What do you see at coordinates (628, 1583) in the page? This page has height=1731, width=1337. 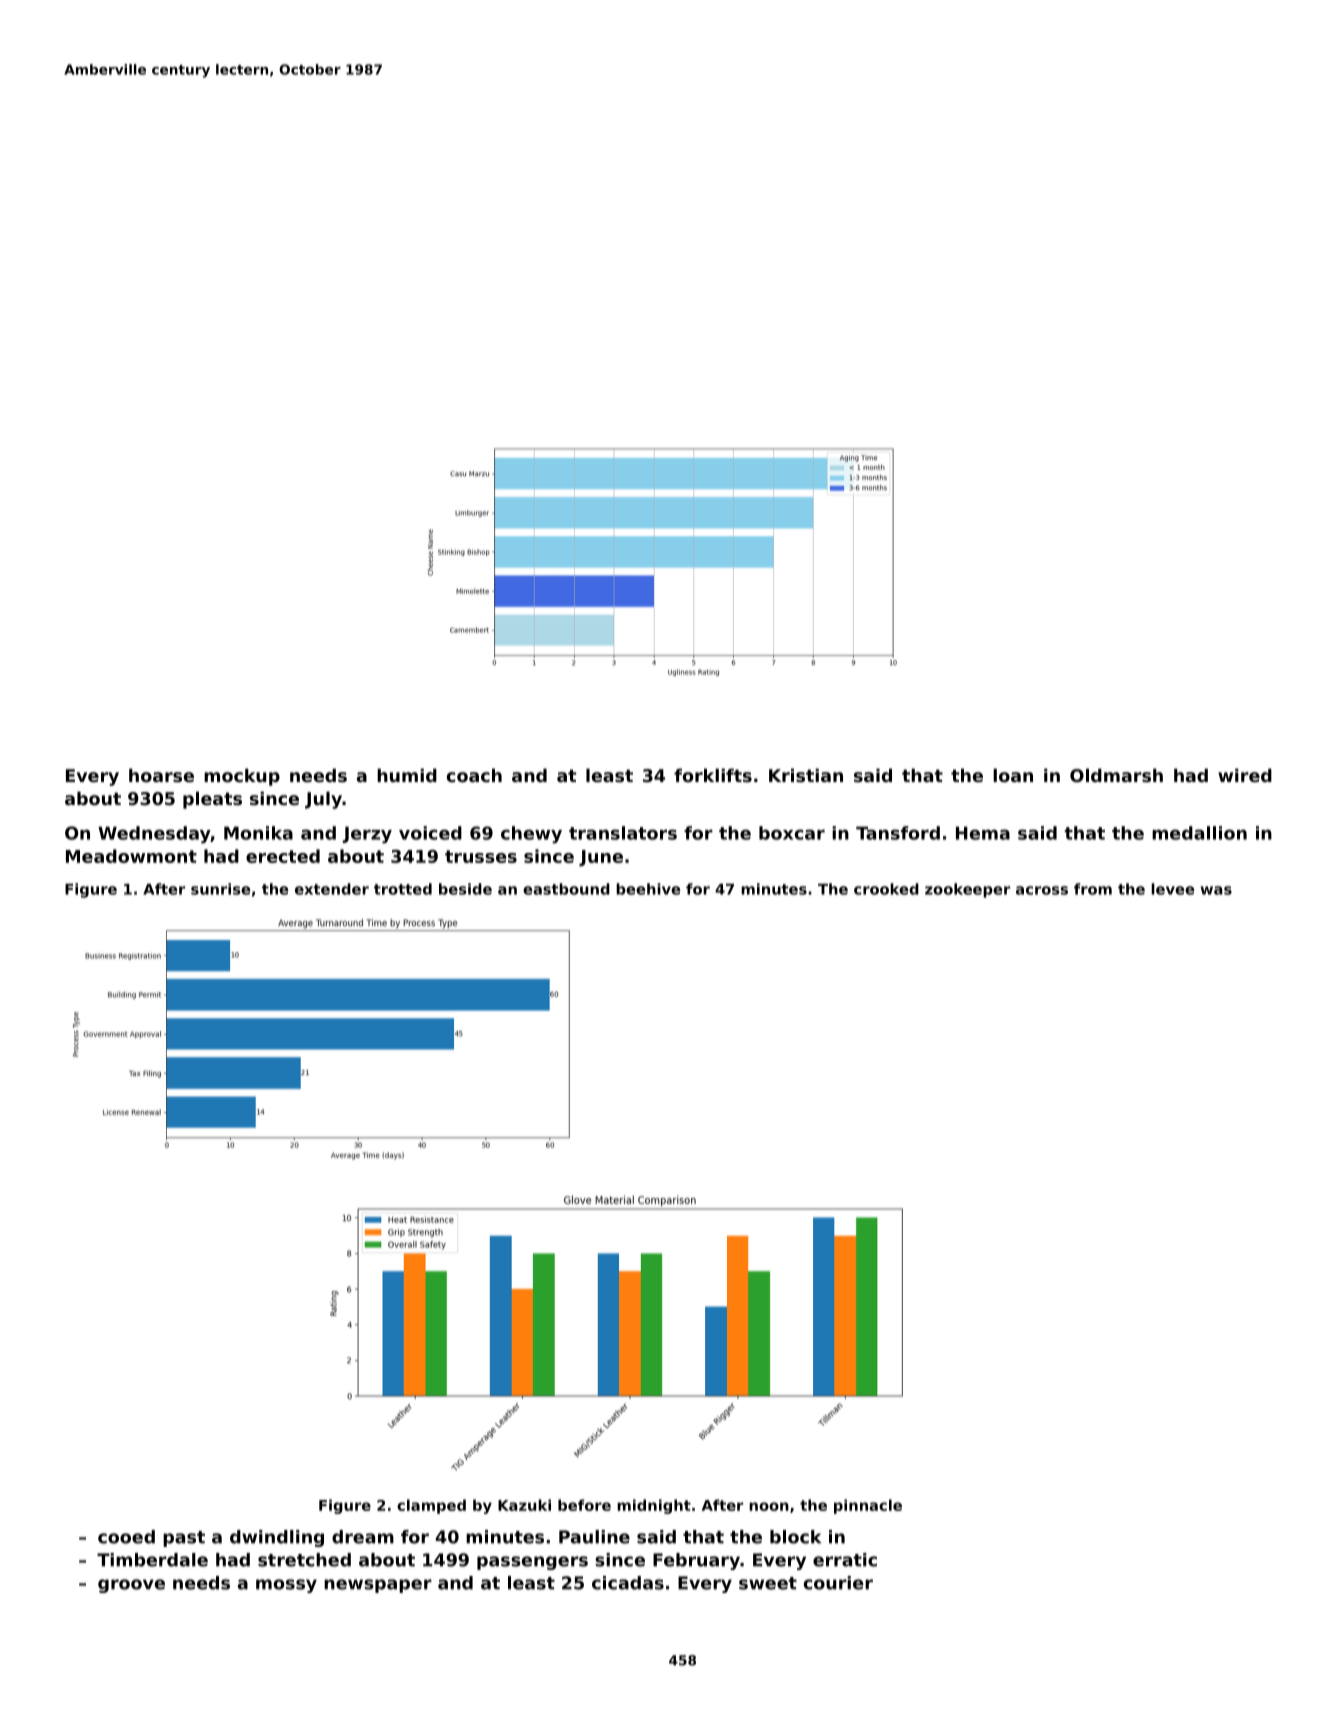 I see `cicadas` at bounding box center [628, 1583].
